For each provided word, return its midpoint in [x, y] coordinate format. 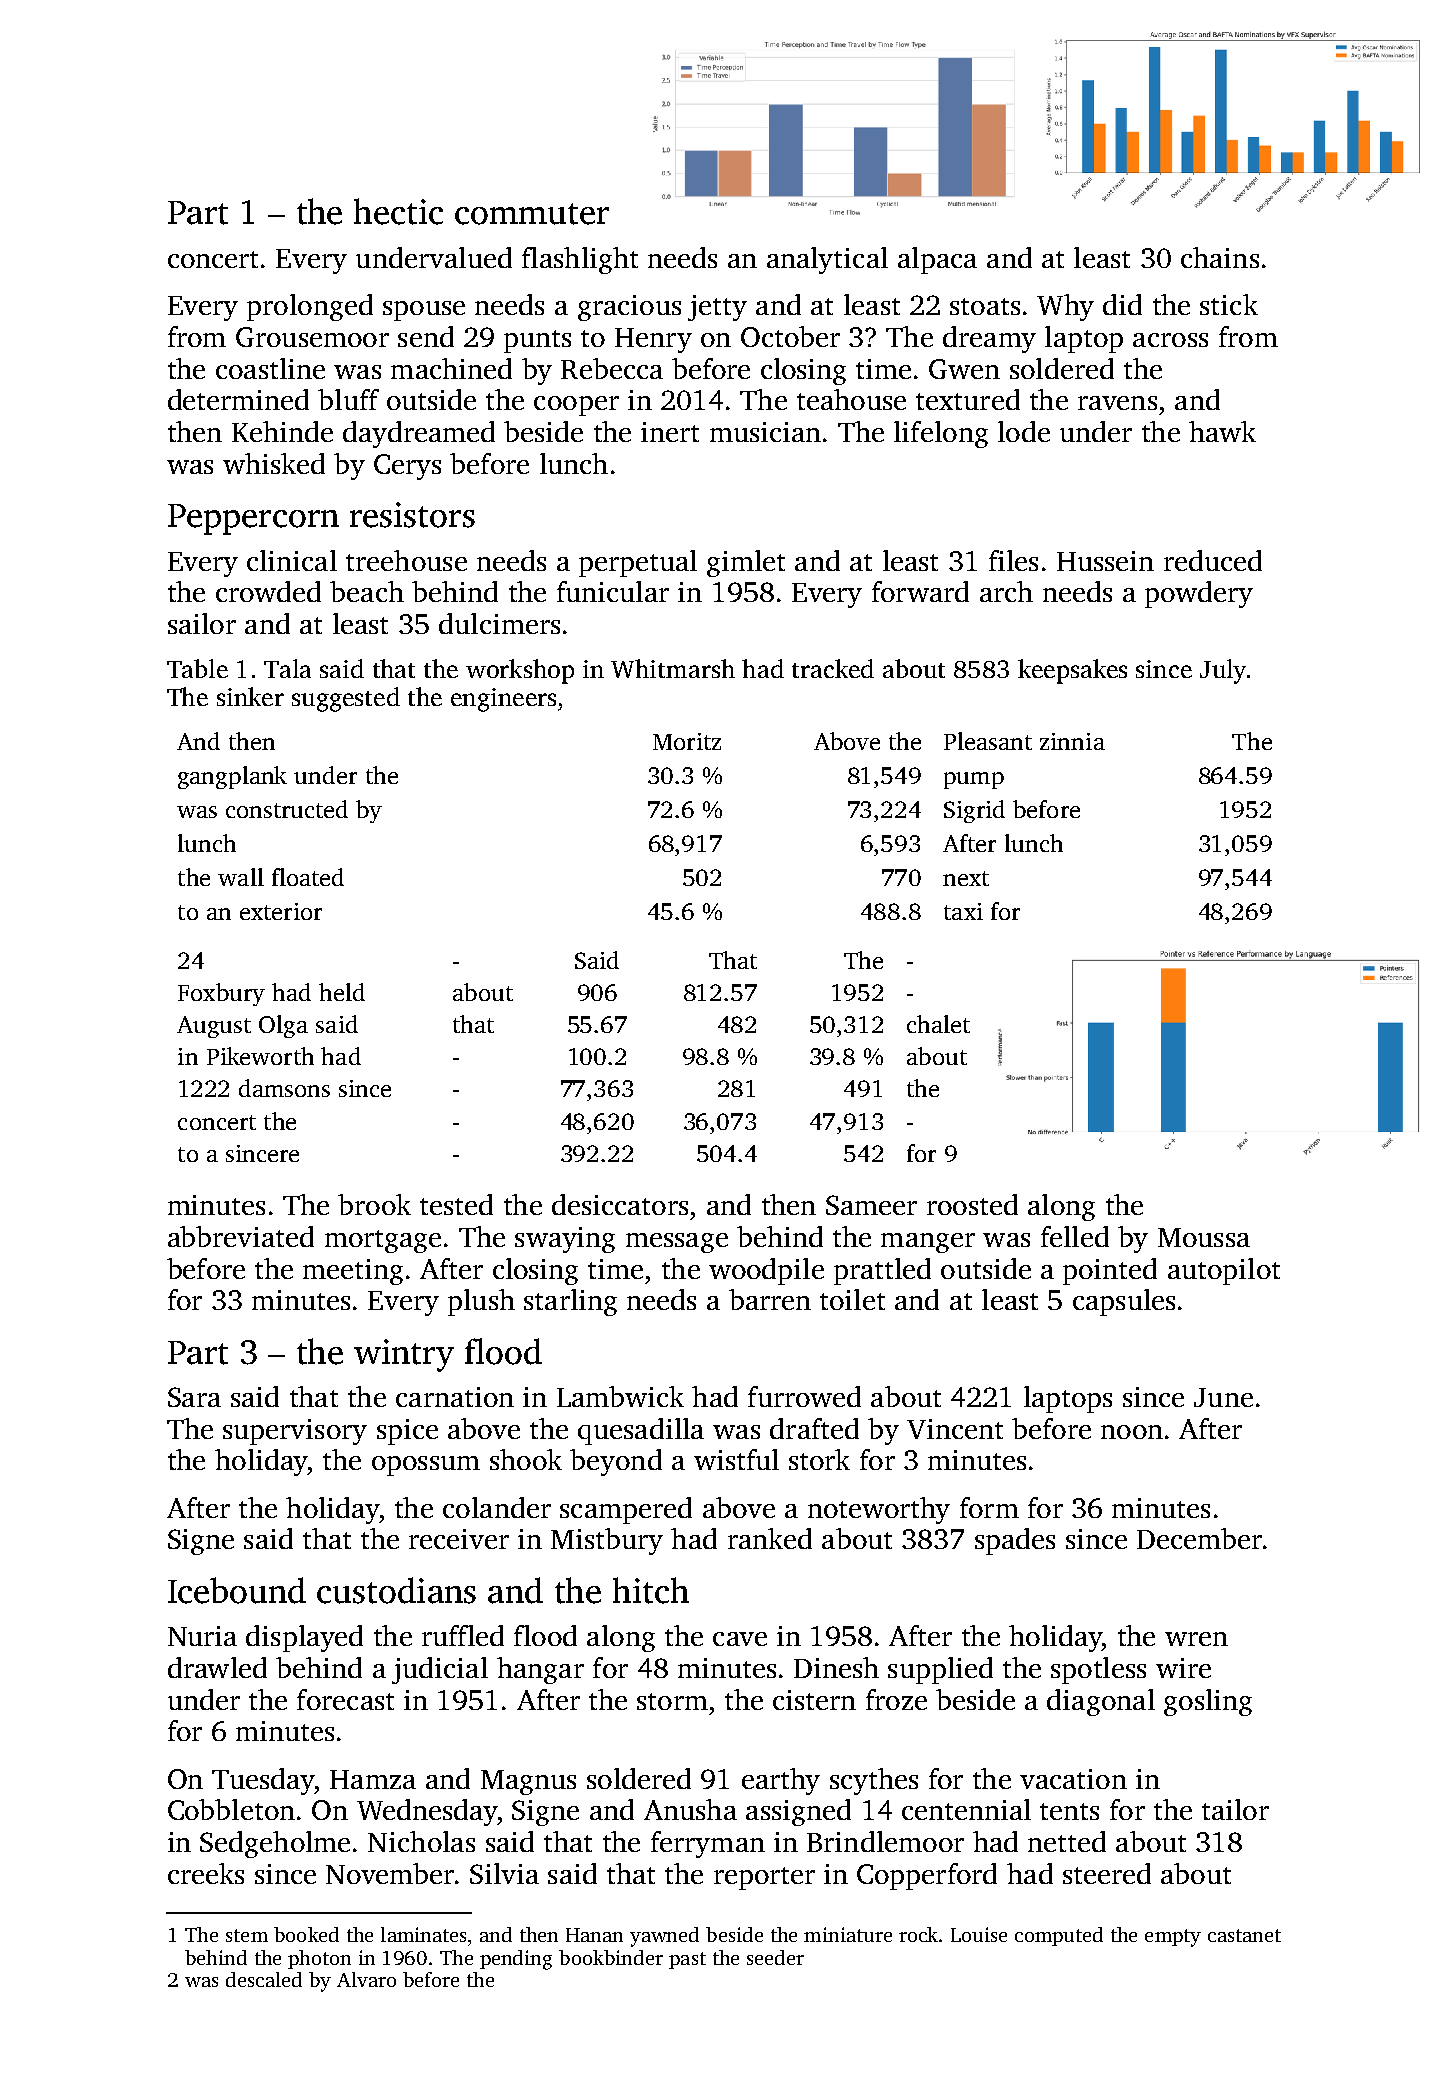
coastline [270, 368]
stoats [985, 306]
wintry [404, 1355]
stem [247, 1935]
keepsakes [1072, 671]
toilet [852, 1299]
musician [765, 432]
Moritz [687, 741]
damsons [284, 1088]
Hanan [594, 1935]
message [677, 1243]
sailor [202, 623]
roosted [972, 1204]
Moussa [1204, 1237]
